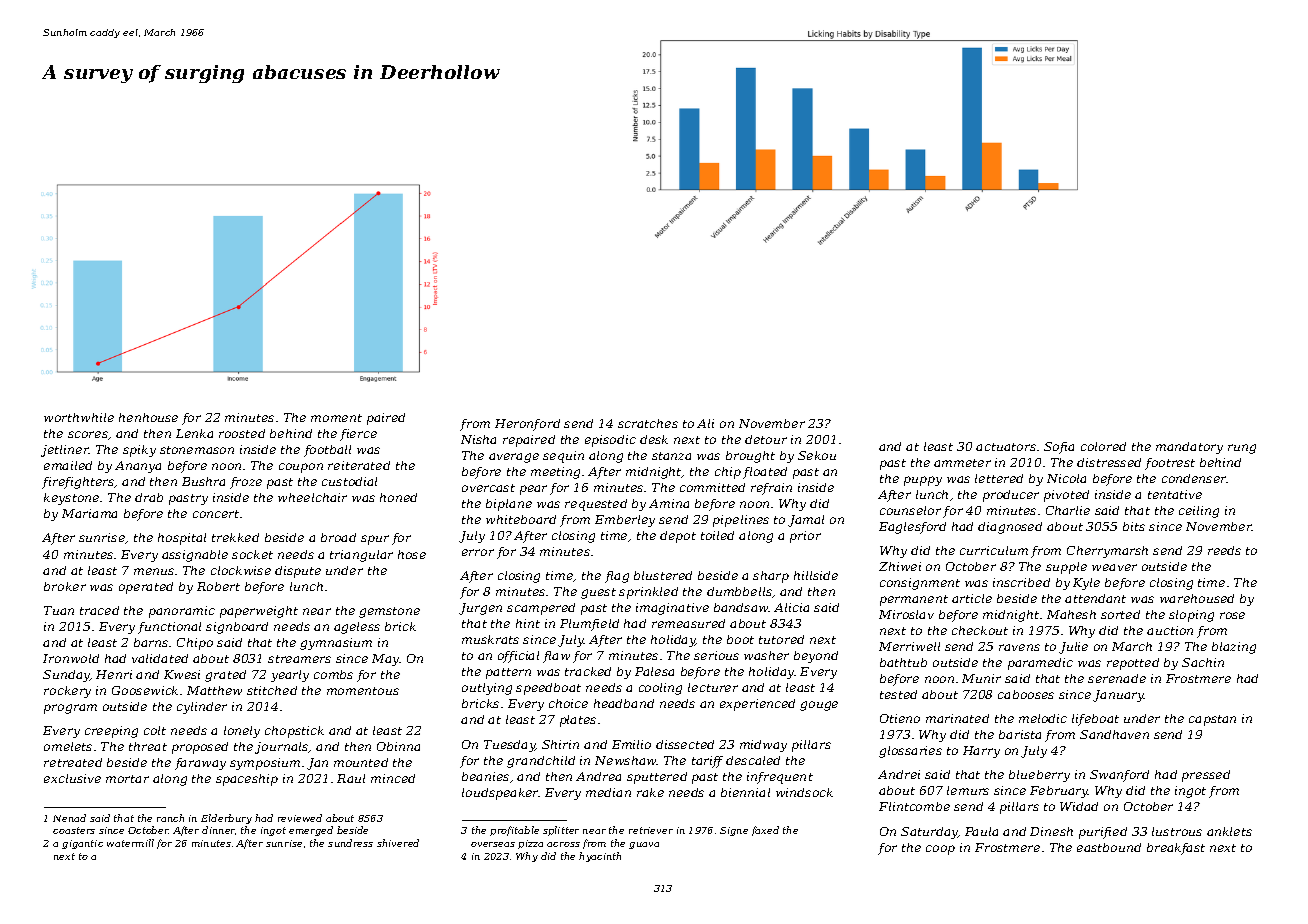 The image size is (1308, 924). I want to click on shivered, so click(398, 843).
